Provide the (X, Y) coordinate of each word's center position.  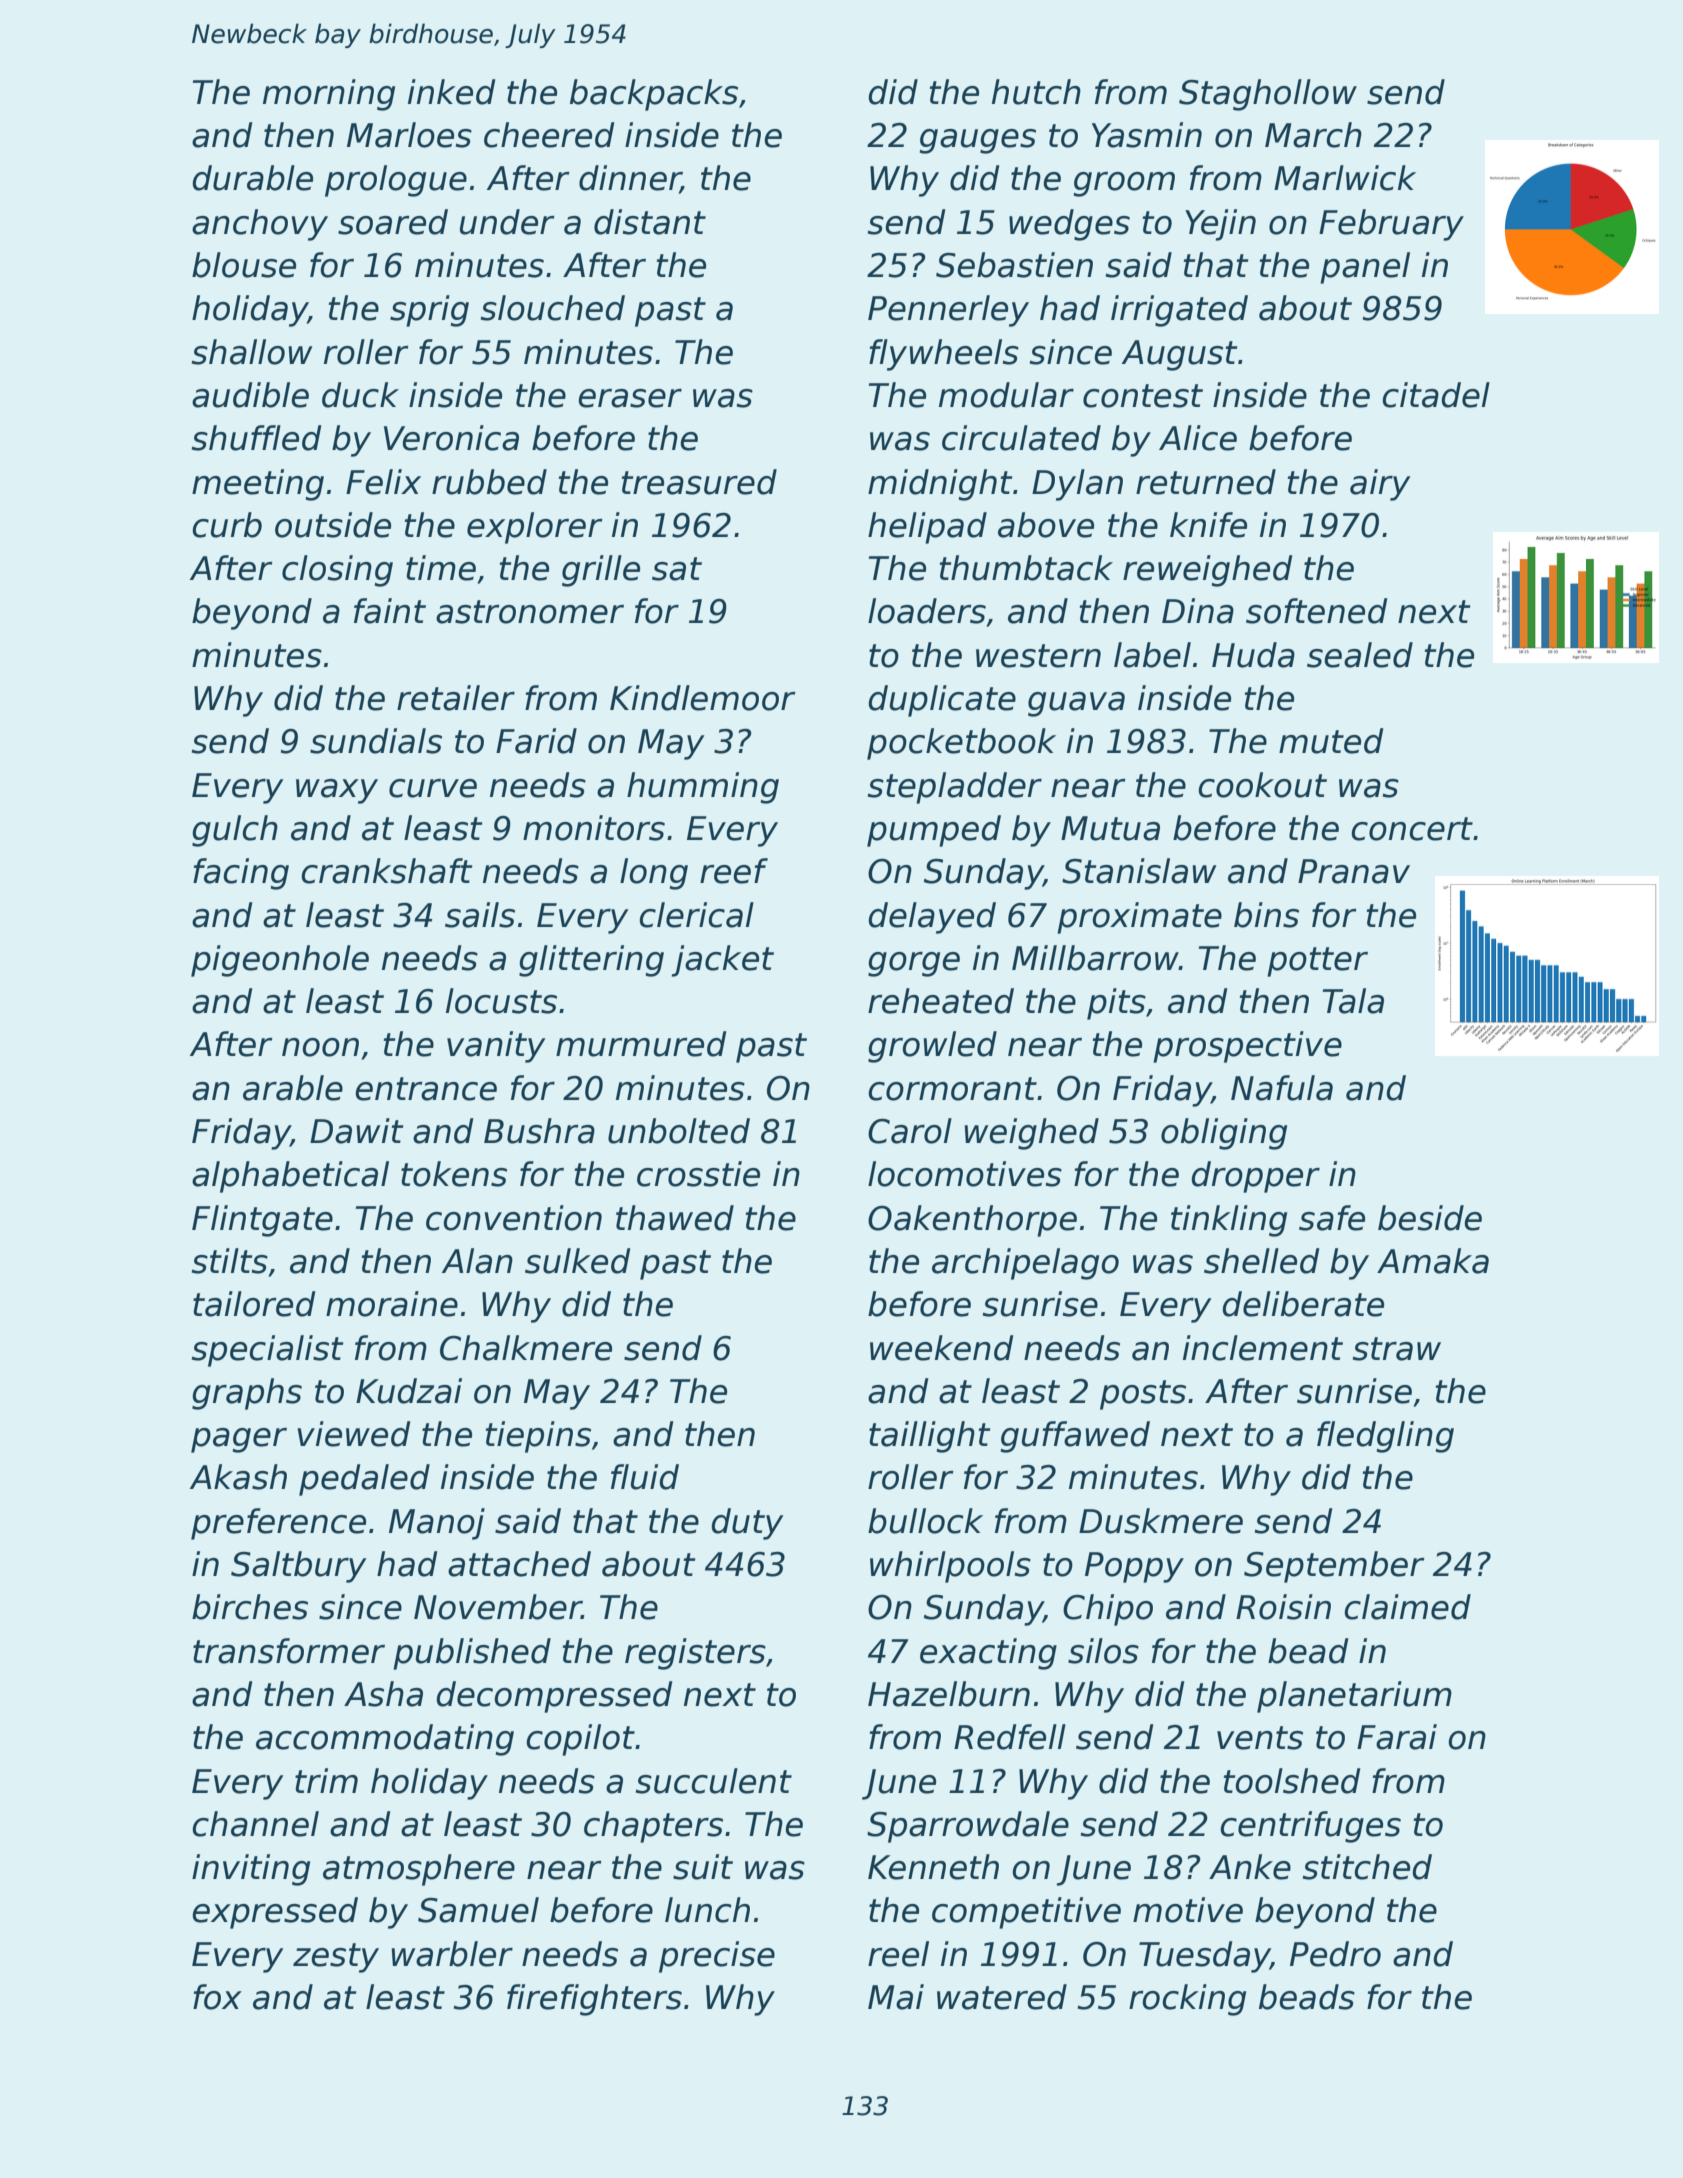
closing (337, 571)
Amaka (1433, 1261)
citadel (1436, 395)
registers (695, 1654)
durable (252, 178)
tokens (454, 1174)
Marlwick (1345, 178)
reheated (941, 1001)
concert (1412, 829)
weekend (941, 1348)
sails (480, 915)
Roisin (1283, 1607)
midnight (940, 485)
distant (650, 222)
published (472, 1654)
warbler (452, 1954)
